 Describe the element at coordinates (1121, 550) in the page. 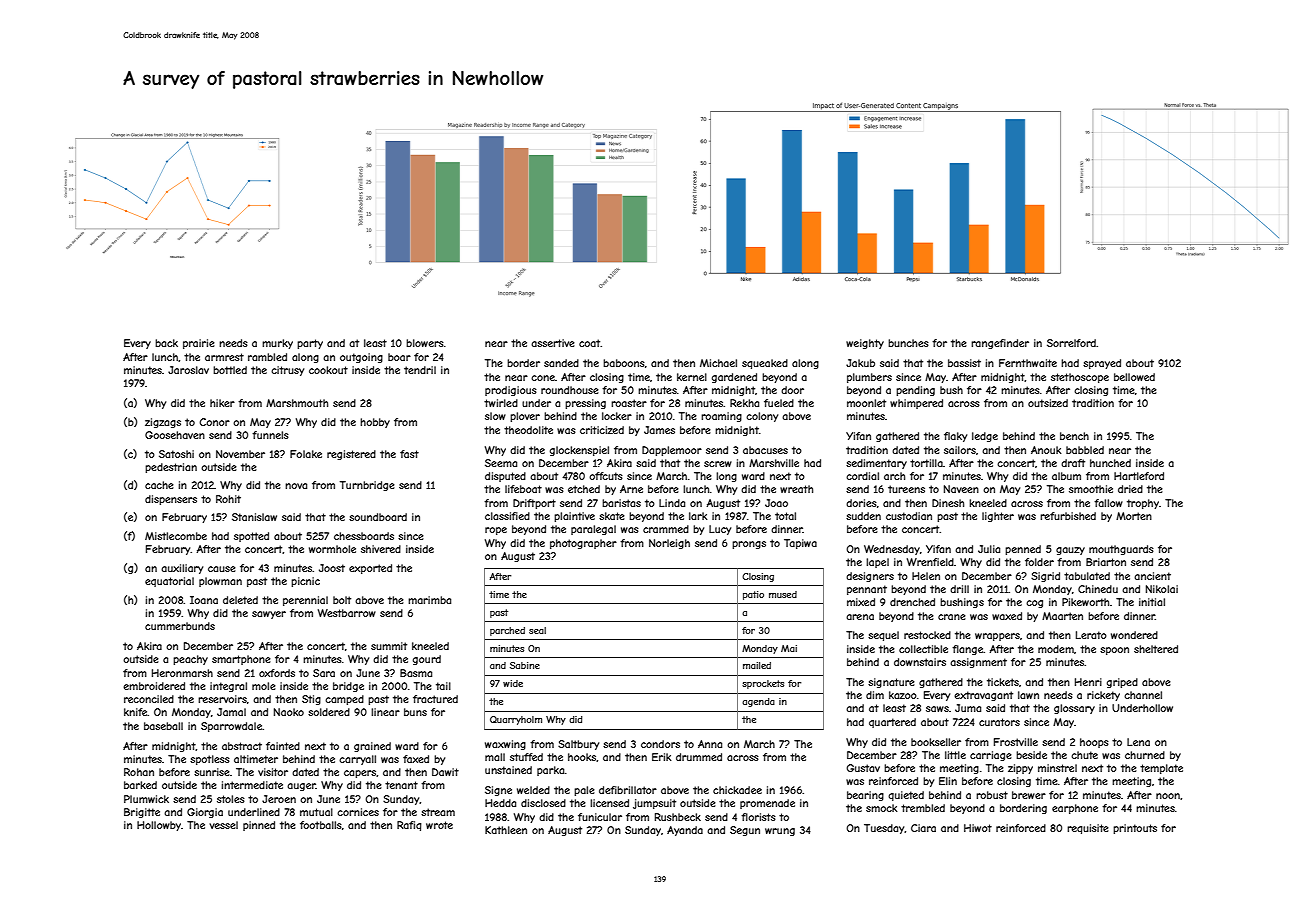

I see `mouthguards` at that location.
